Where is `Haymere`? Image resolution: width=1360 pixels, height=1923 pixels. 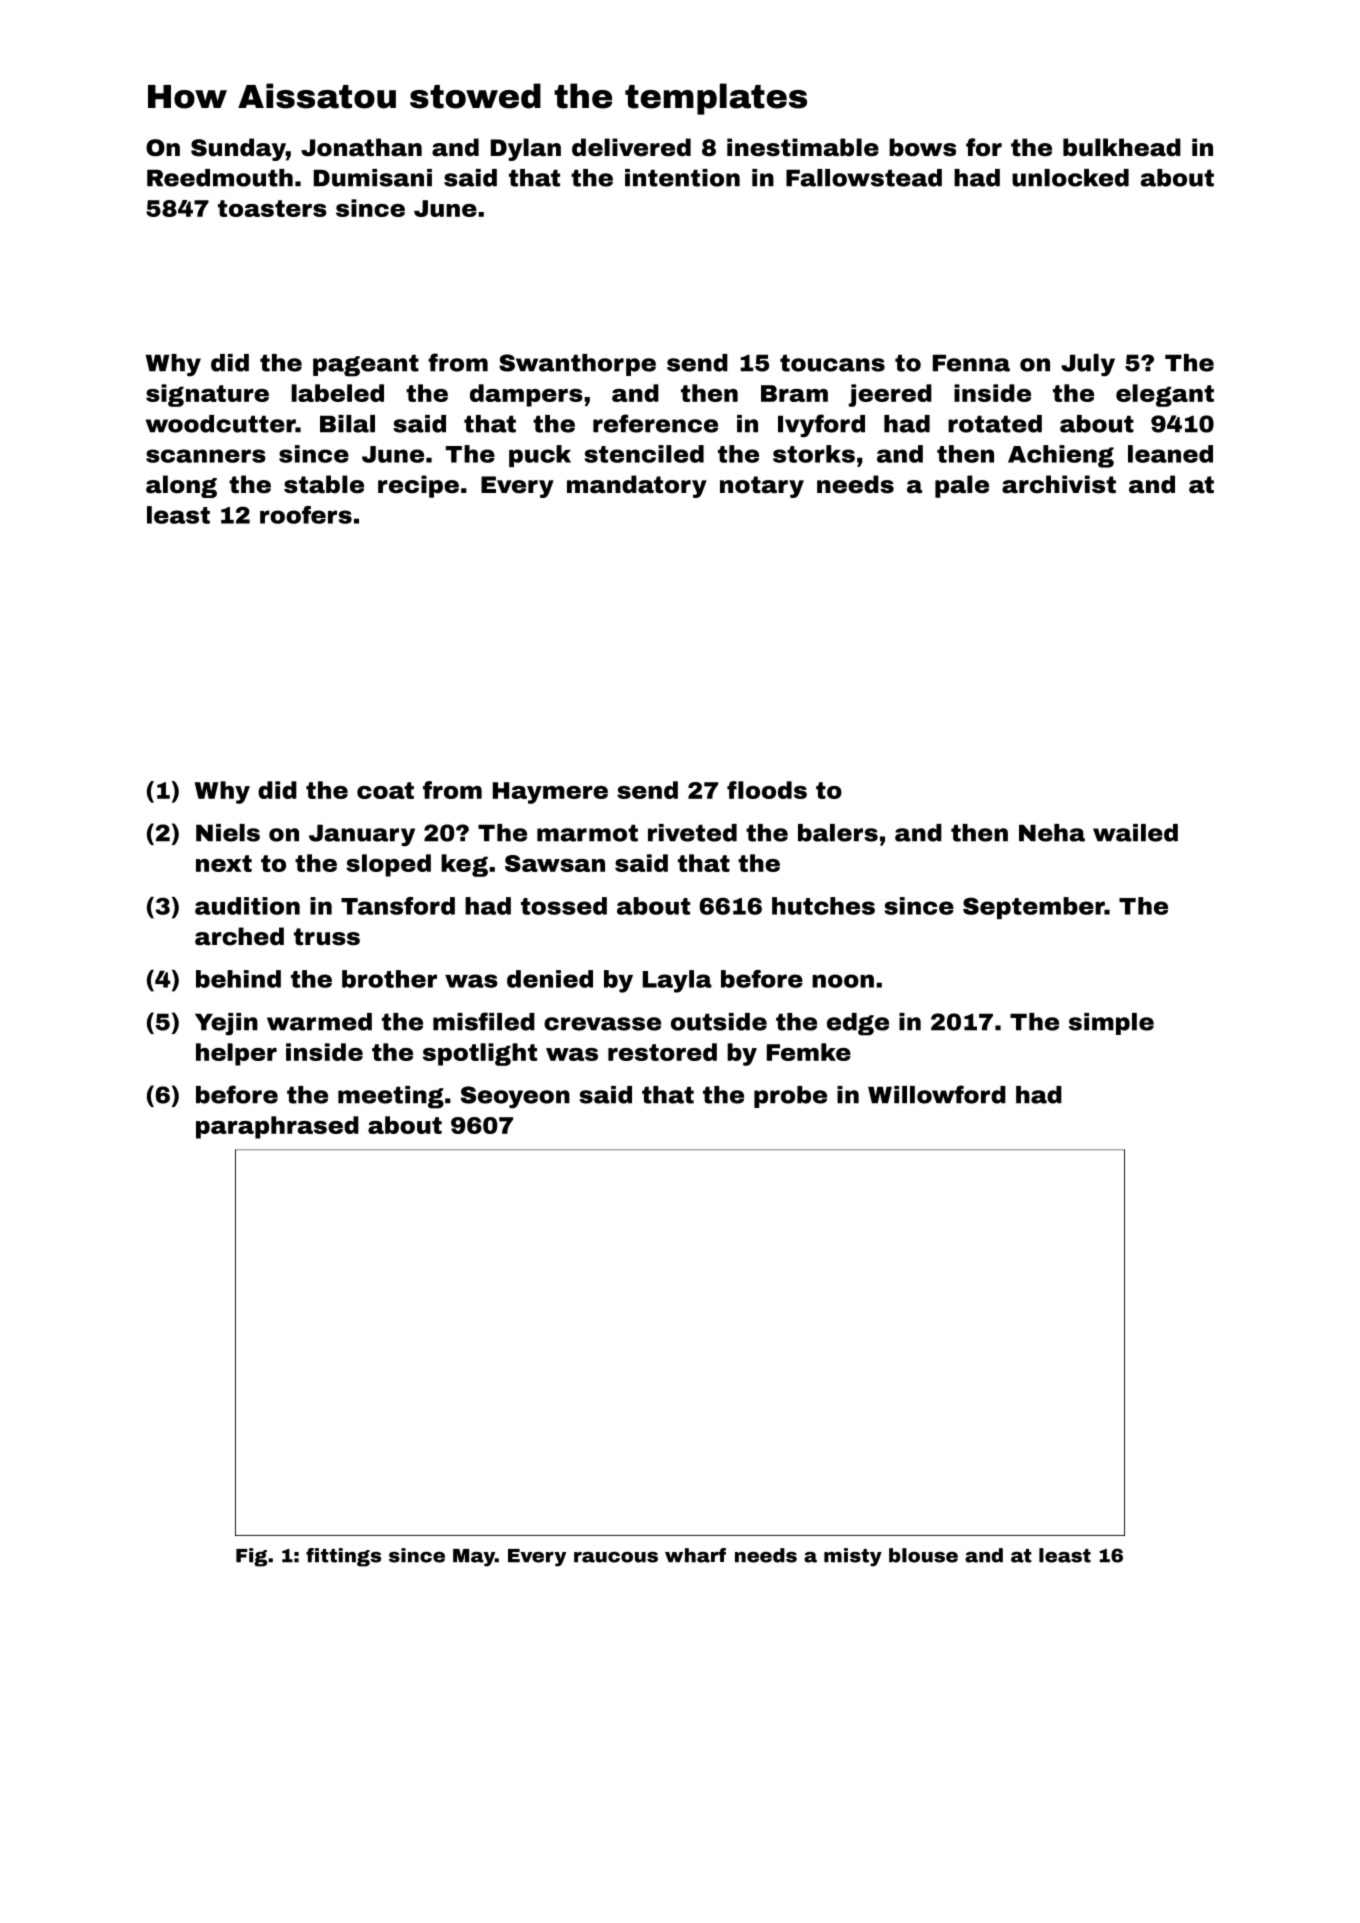
Haymere is located at coordinates (550, 793).
